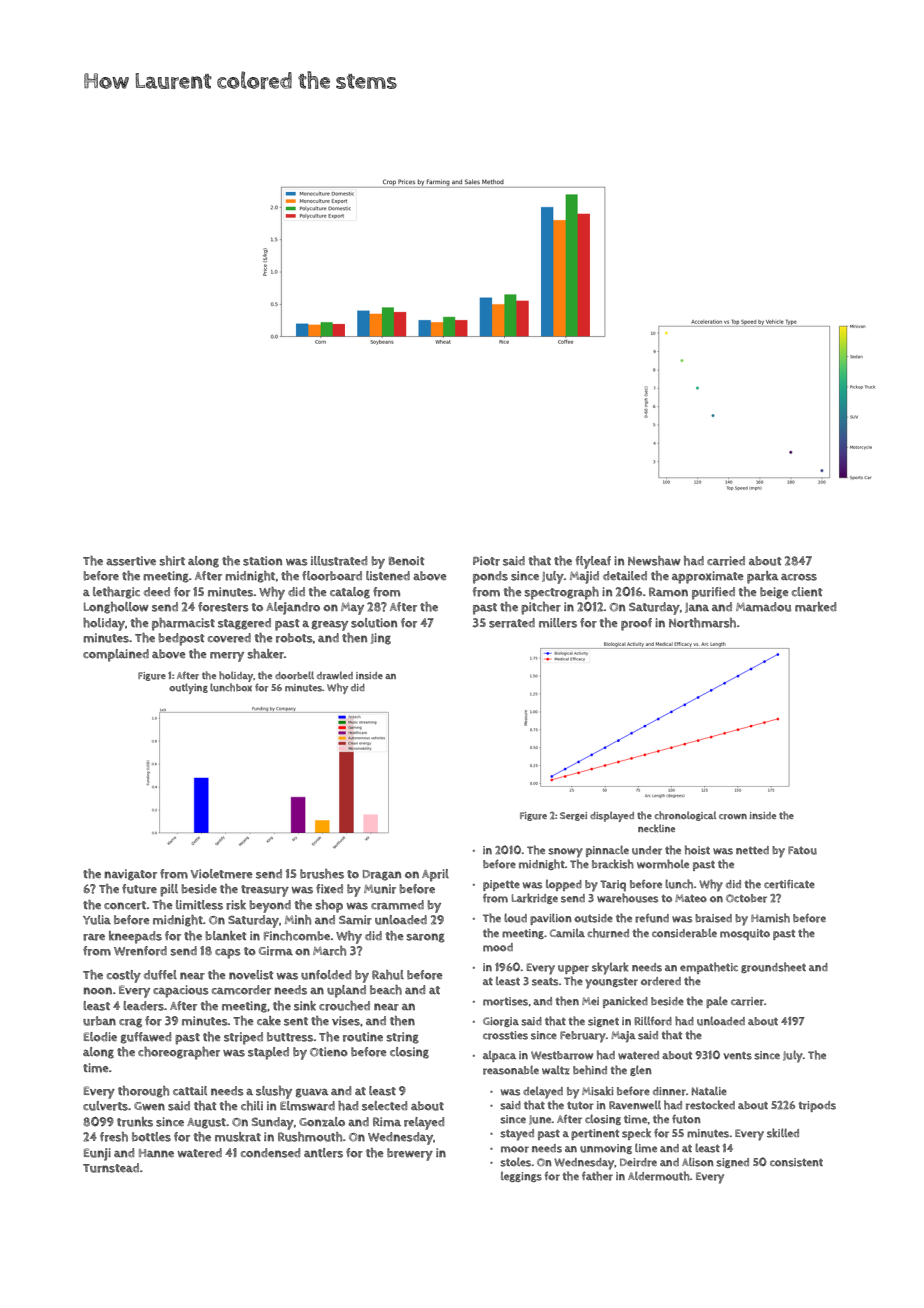 This screenshot has width=924, height=1308. What do you see at coordinates (685, 816) in the screenshot?
I see `chronological` at bounding box center [685, 816].
